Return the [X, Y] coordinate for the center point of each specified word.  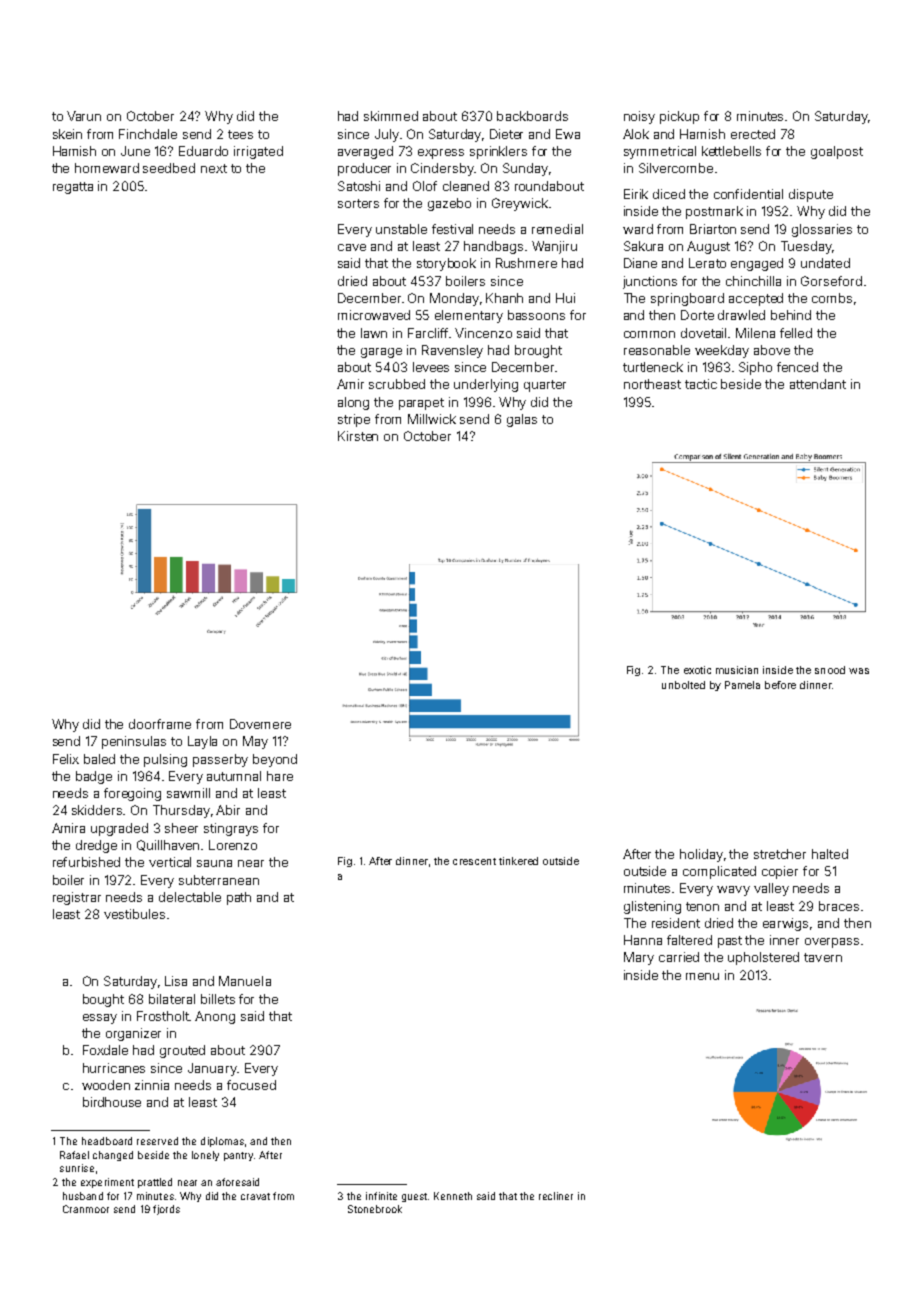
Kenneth [453, 1196]
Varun [84, 116]
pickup [679, 117]
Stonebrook [375, 1209]
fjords [166, 1210]
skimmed [391, 116]
